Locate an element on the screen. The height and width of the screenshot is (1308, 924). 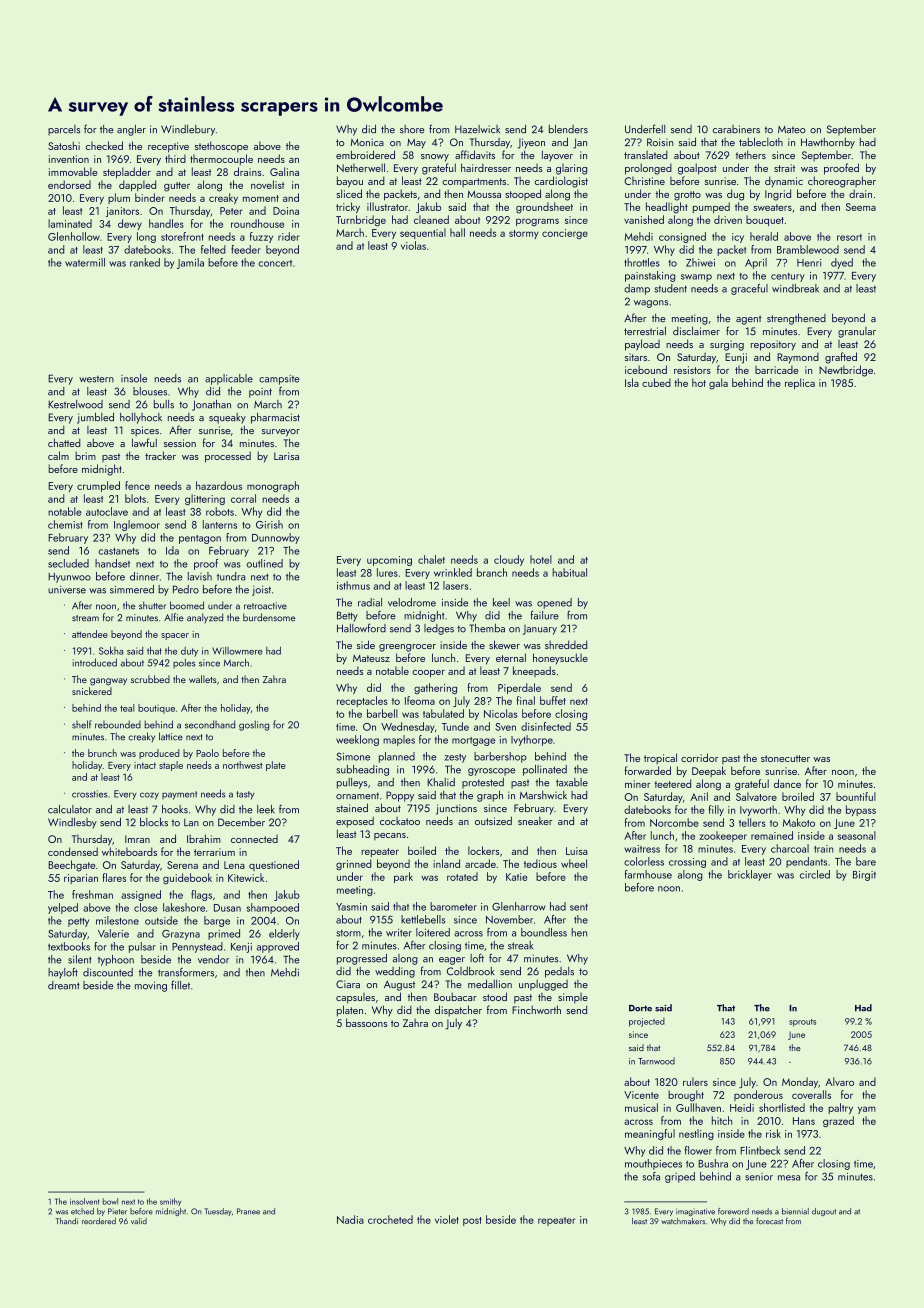
bowl is located at coordinates (110, 1201).
